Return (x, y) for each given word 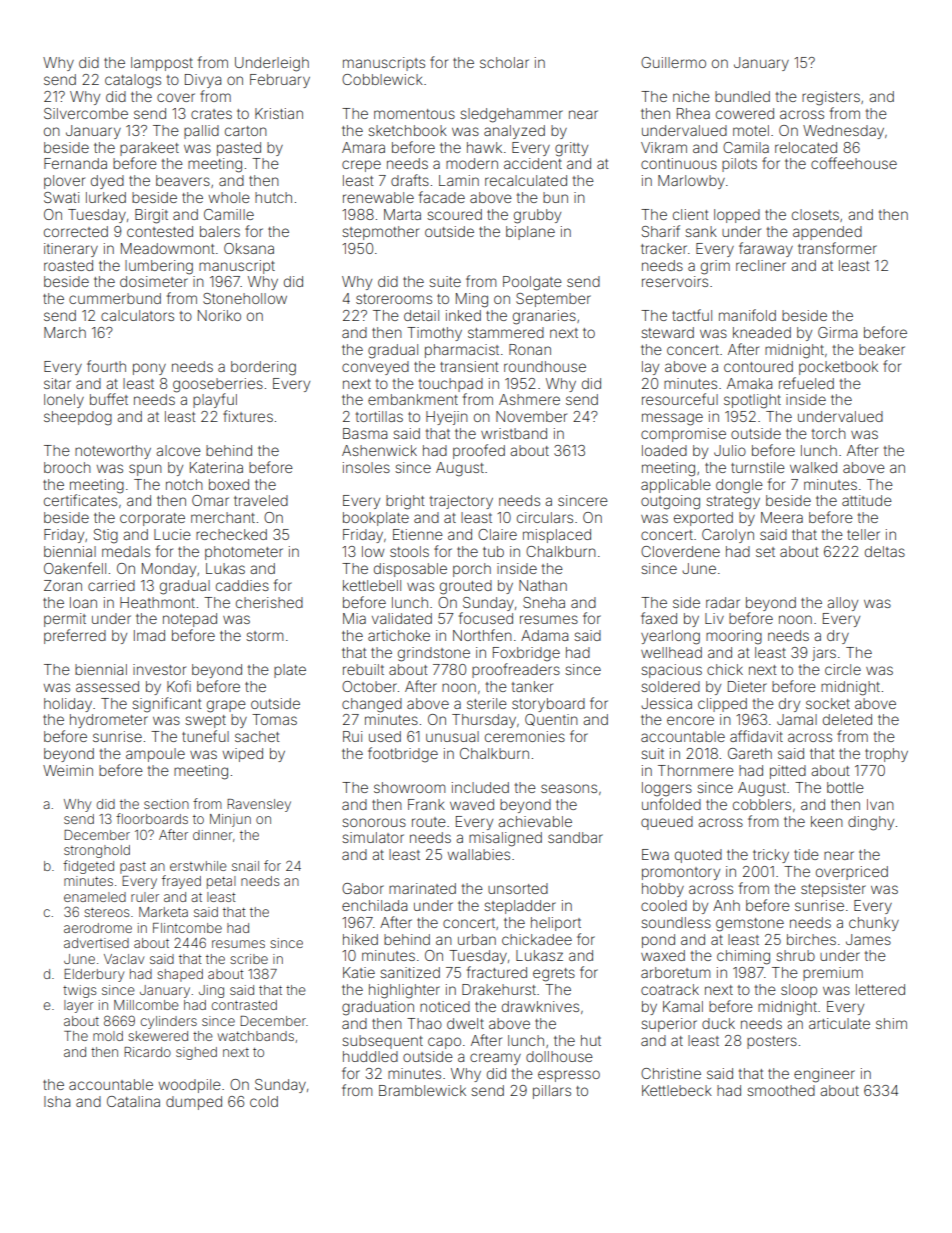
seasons (569, 788)
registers (831, 98)
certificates (80, 500)
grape (226, 706)
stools (409, 551)
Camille (229, 214)
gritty (571, 149)
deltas (885, 551)
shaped (180, 975)
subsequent (382, 1042)
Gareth (750, 753)
